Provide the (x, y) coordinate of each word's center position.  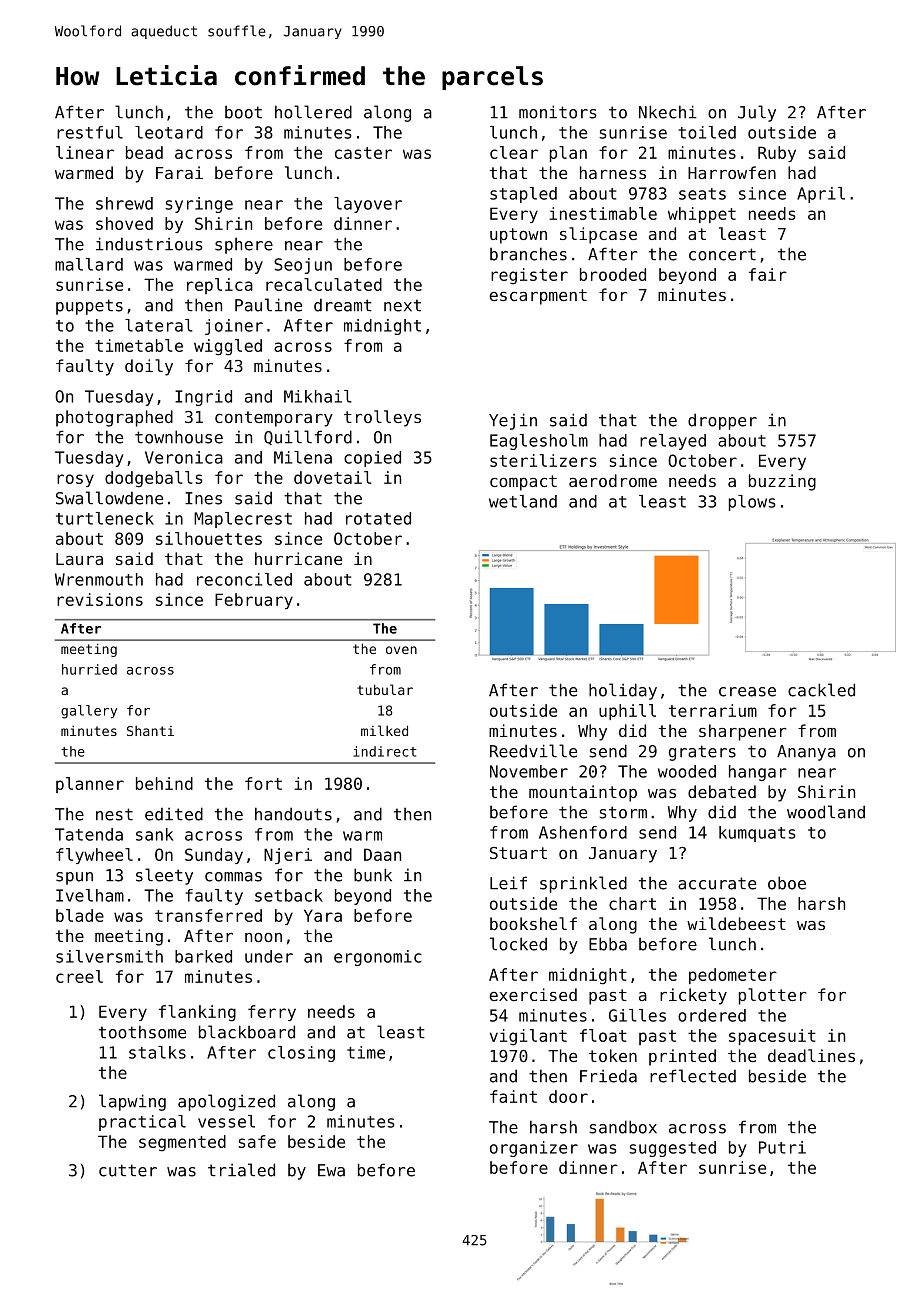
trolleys (382, 418)
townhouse (179, 437)
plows (752, 503)
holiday (623, 691)
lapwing (132, 1102)
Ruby (777, 154)
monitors (558, 112)
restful (90, 132)
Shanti (150, 731)
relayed (673, 442)
